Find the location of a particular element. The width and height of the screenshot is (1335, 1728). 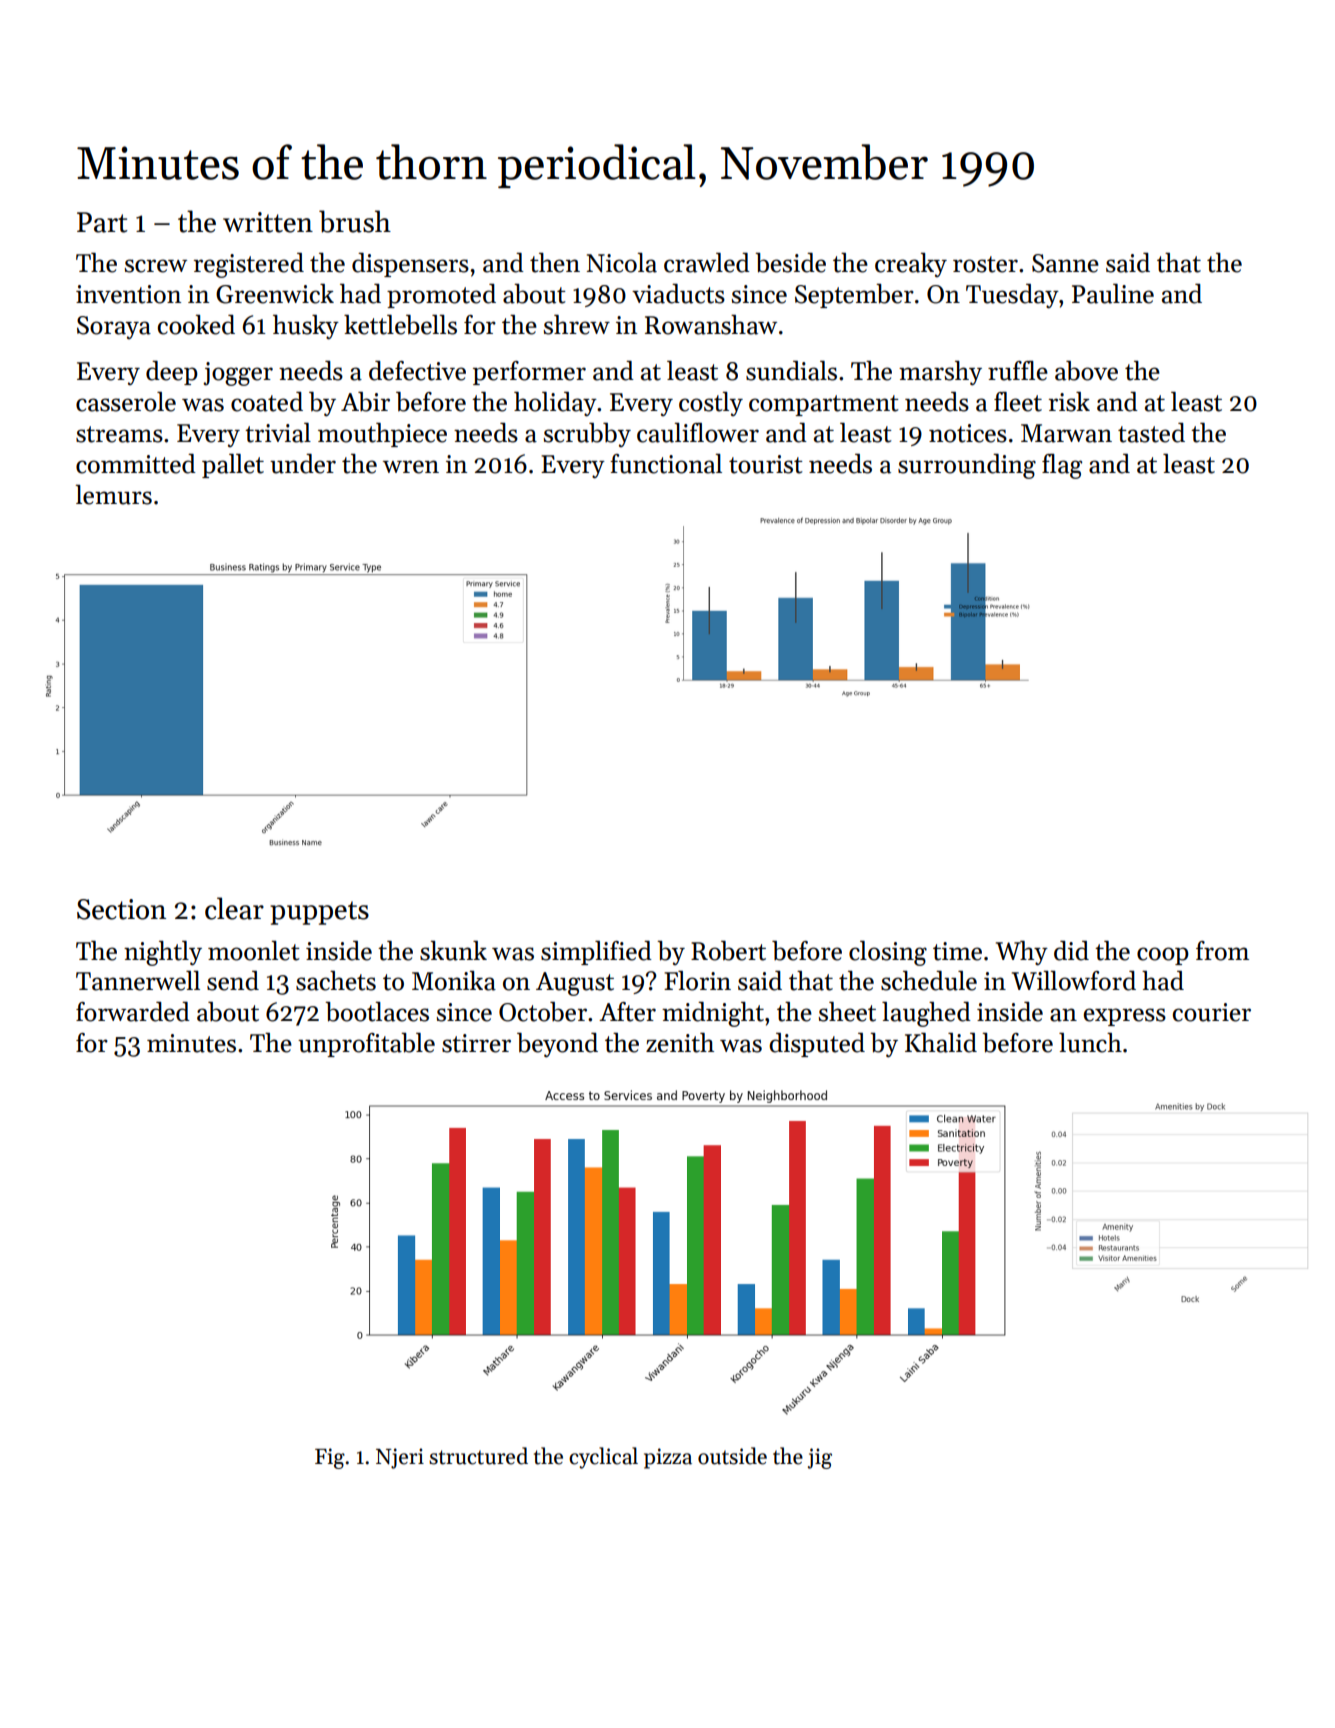

Robert is located at coordinates (728, 951).
